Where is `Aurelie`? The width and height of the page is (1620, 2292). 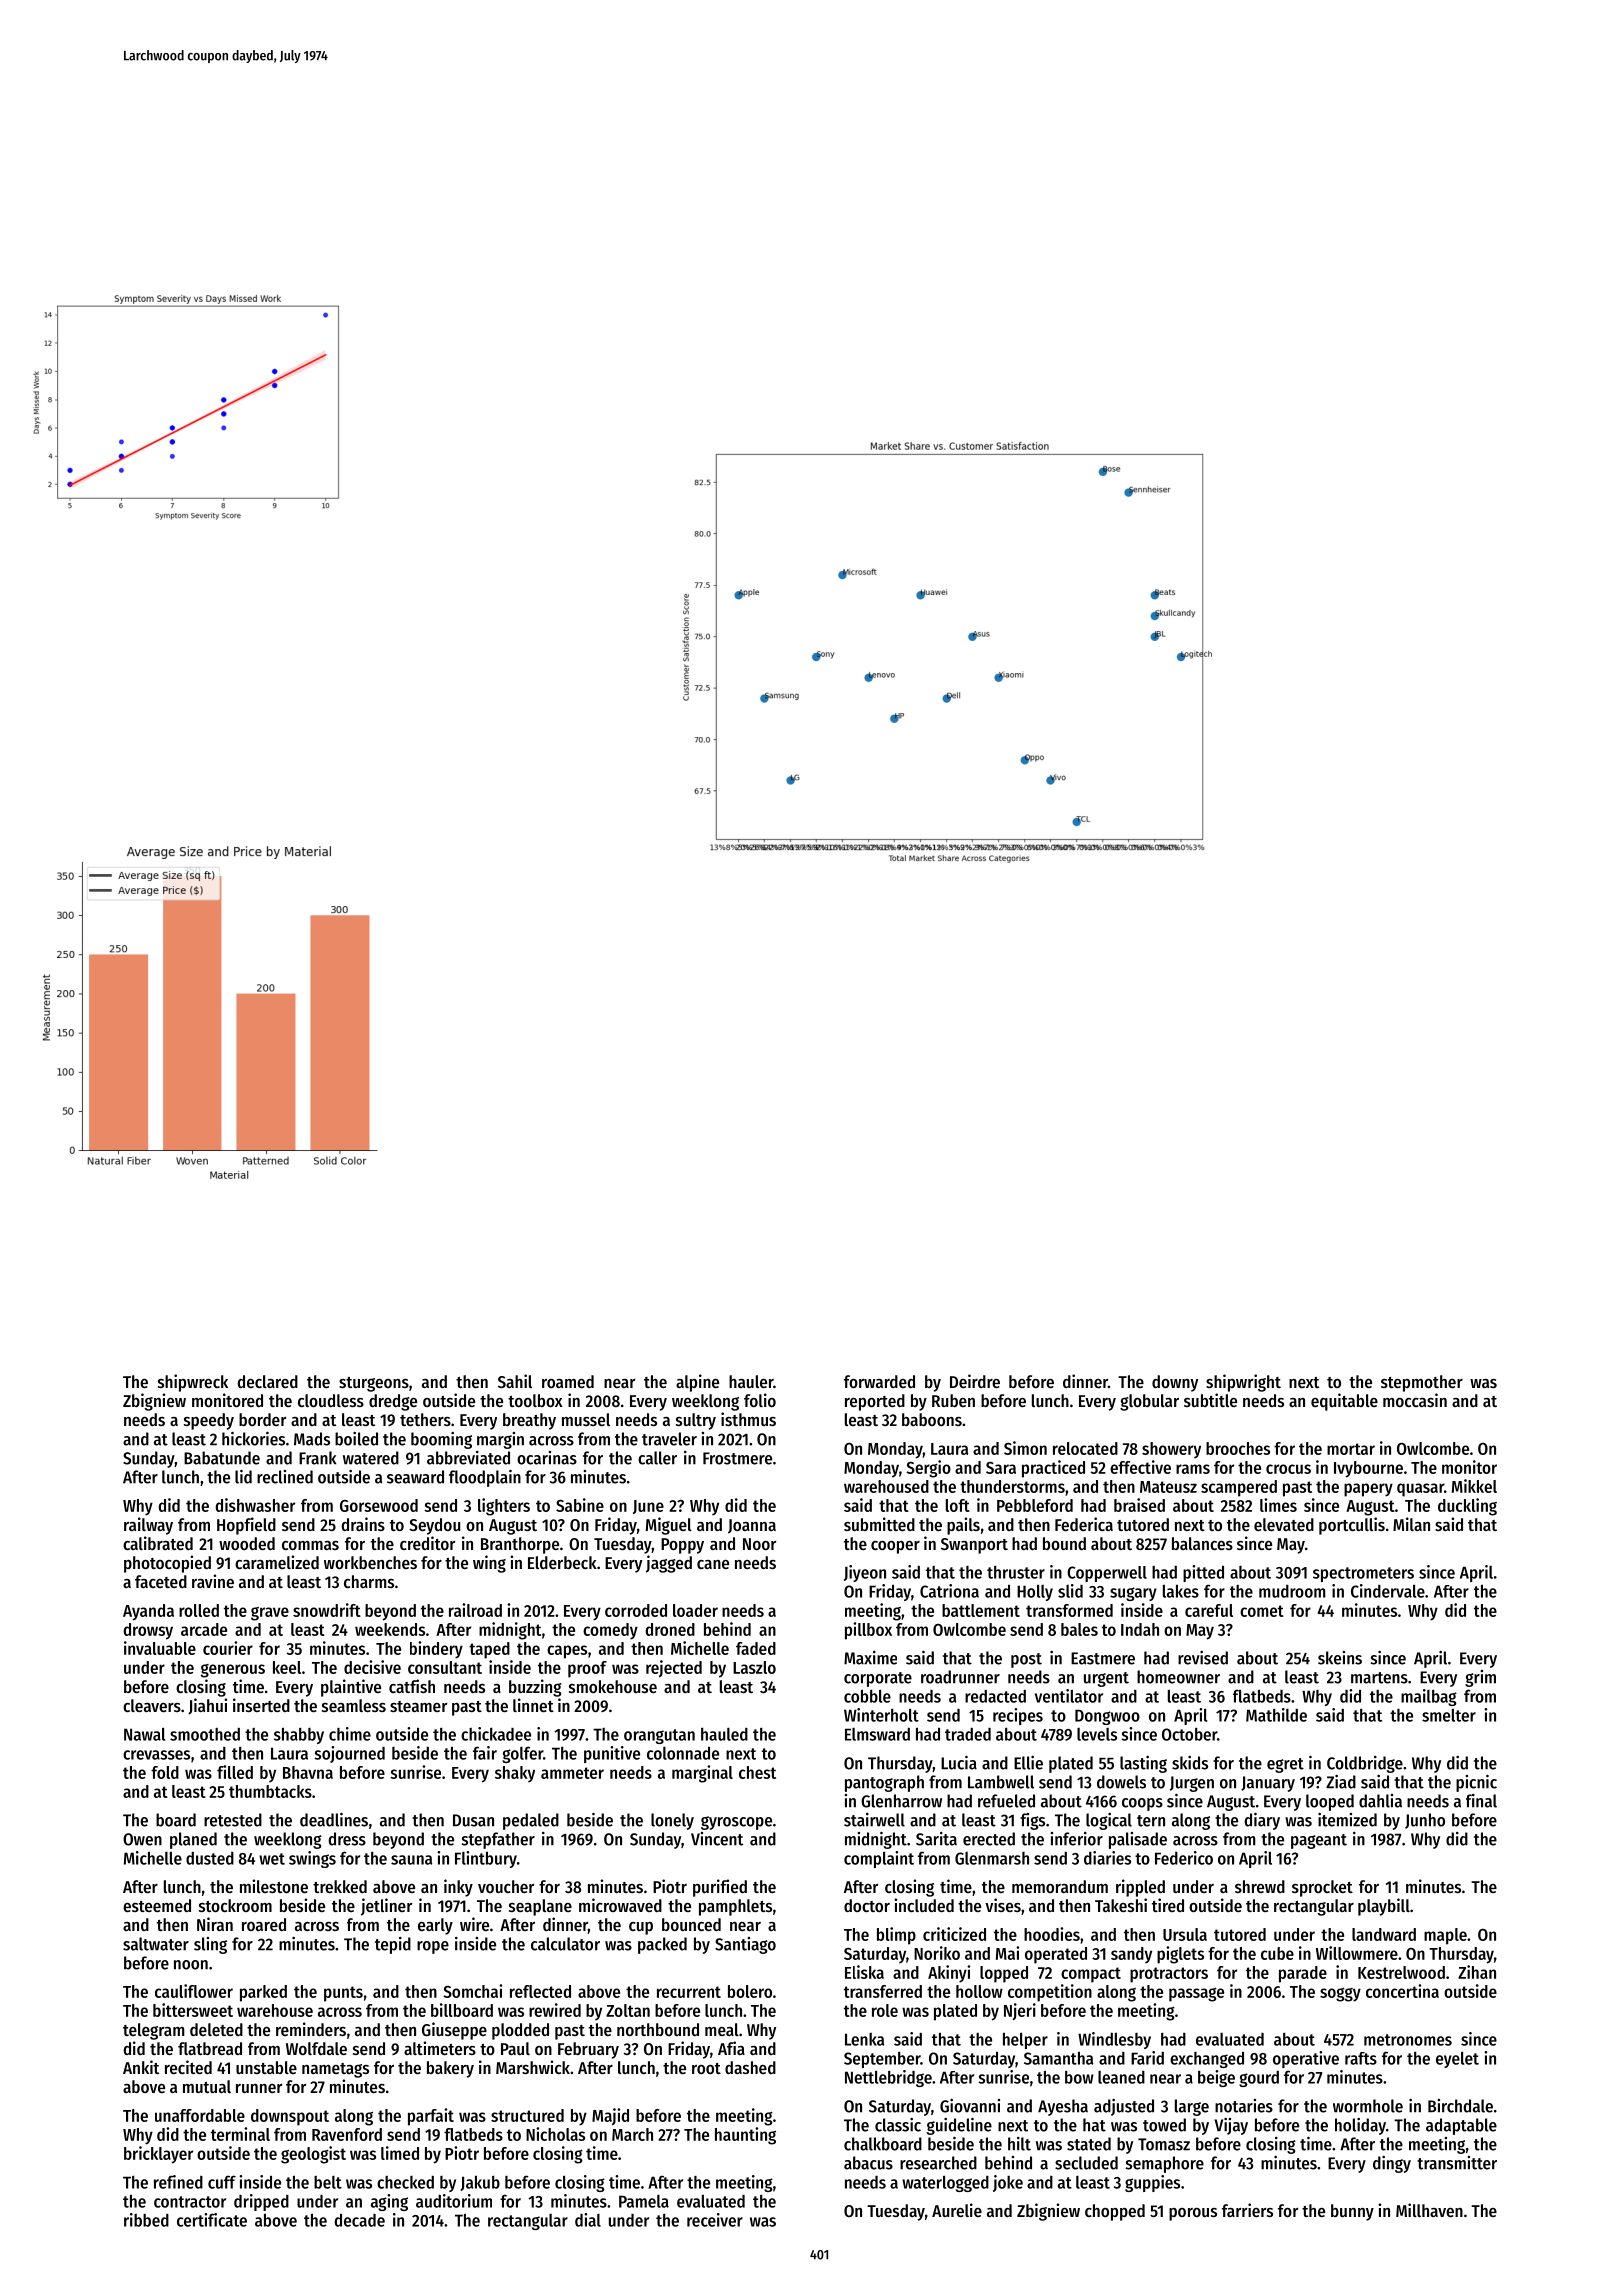 Aurelie is located at coordinates (957, 2210).
